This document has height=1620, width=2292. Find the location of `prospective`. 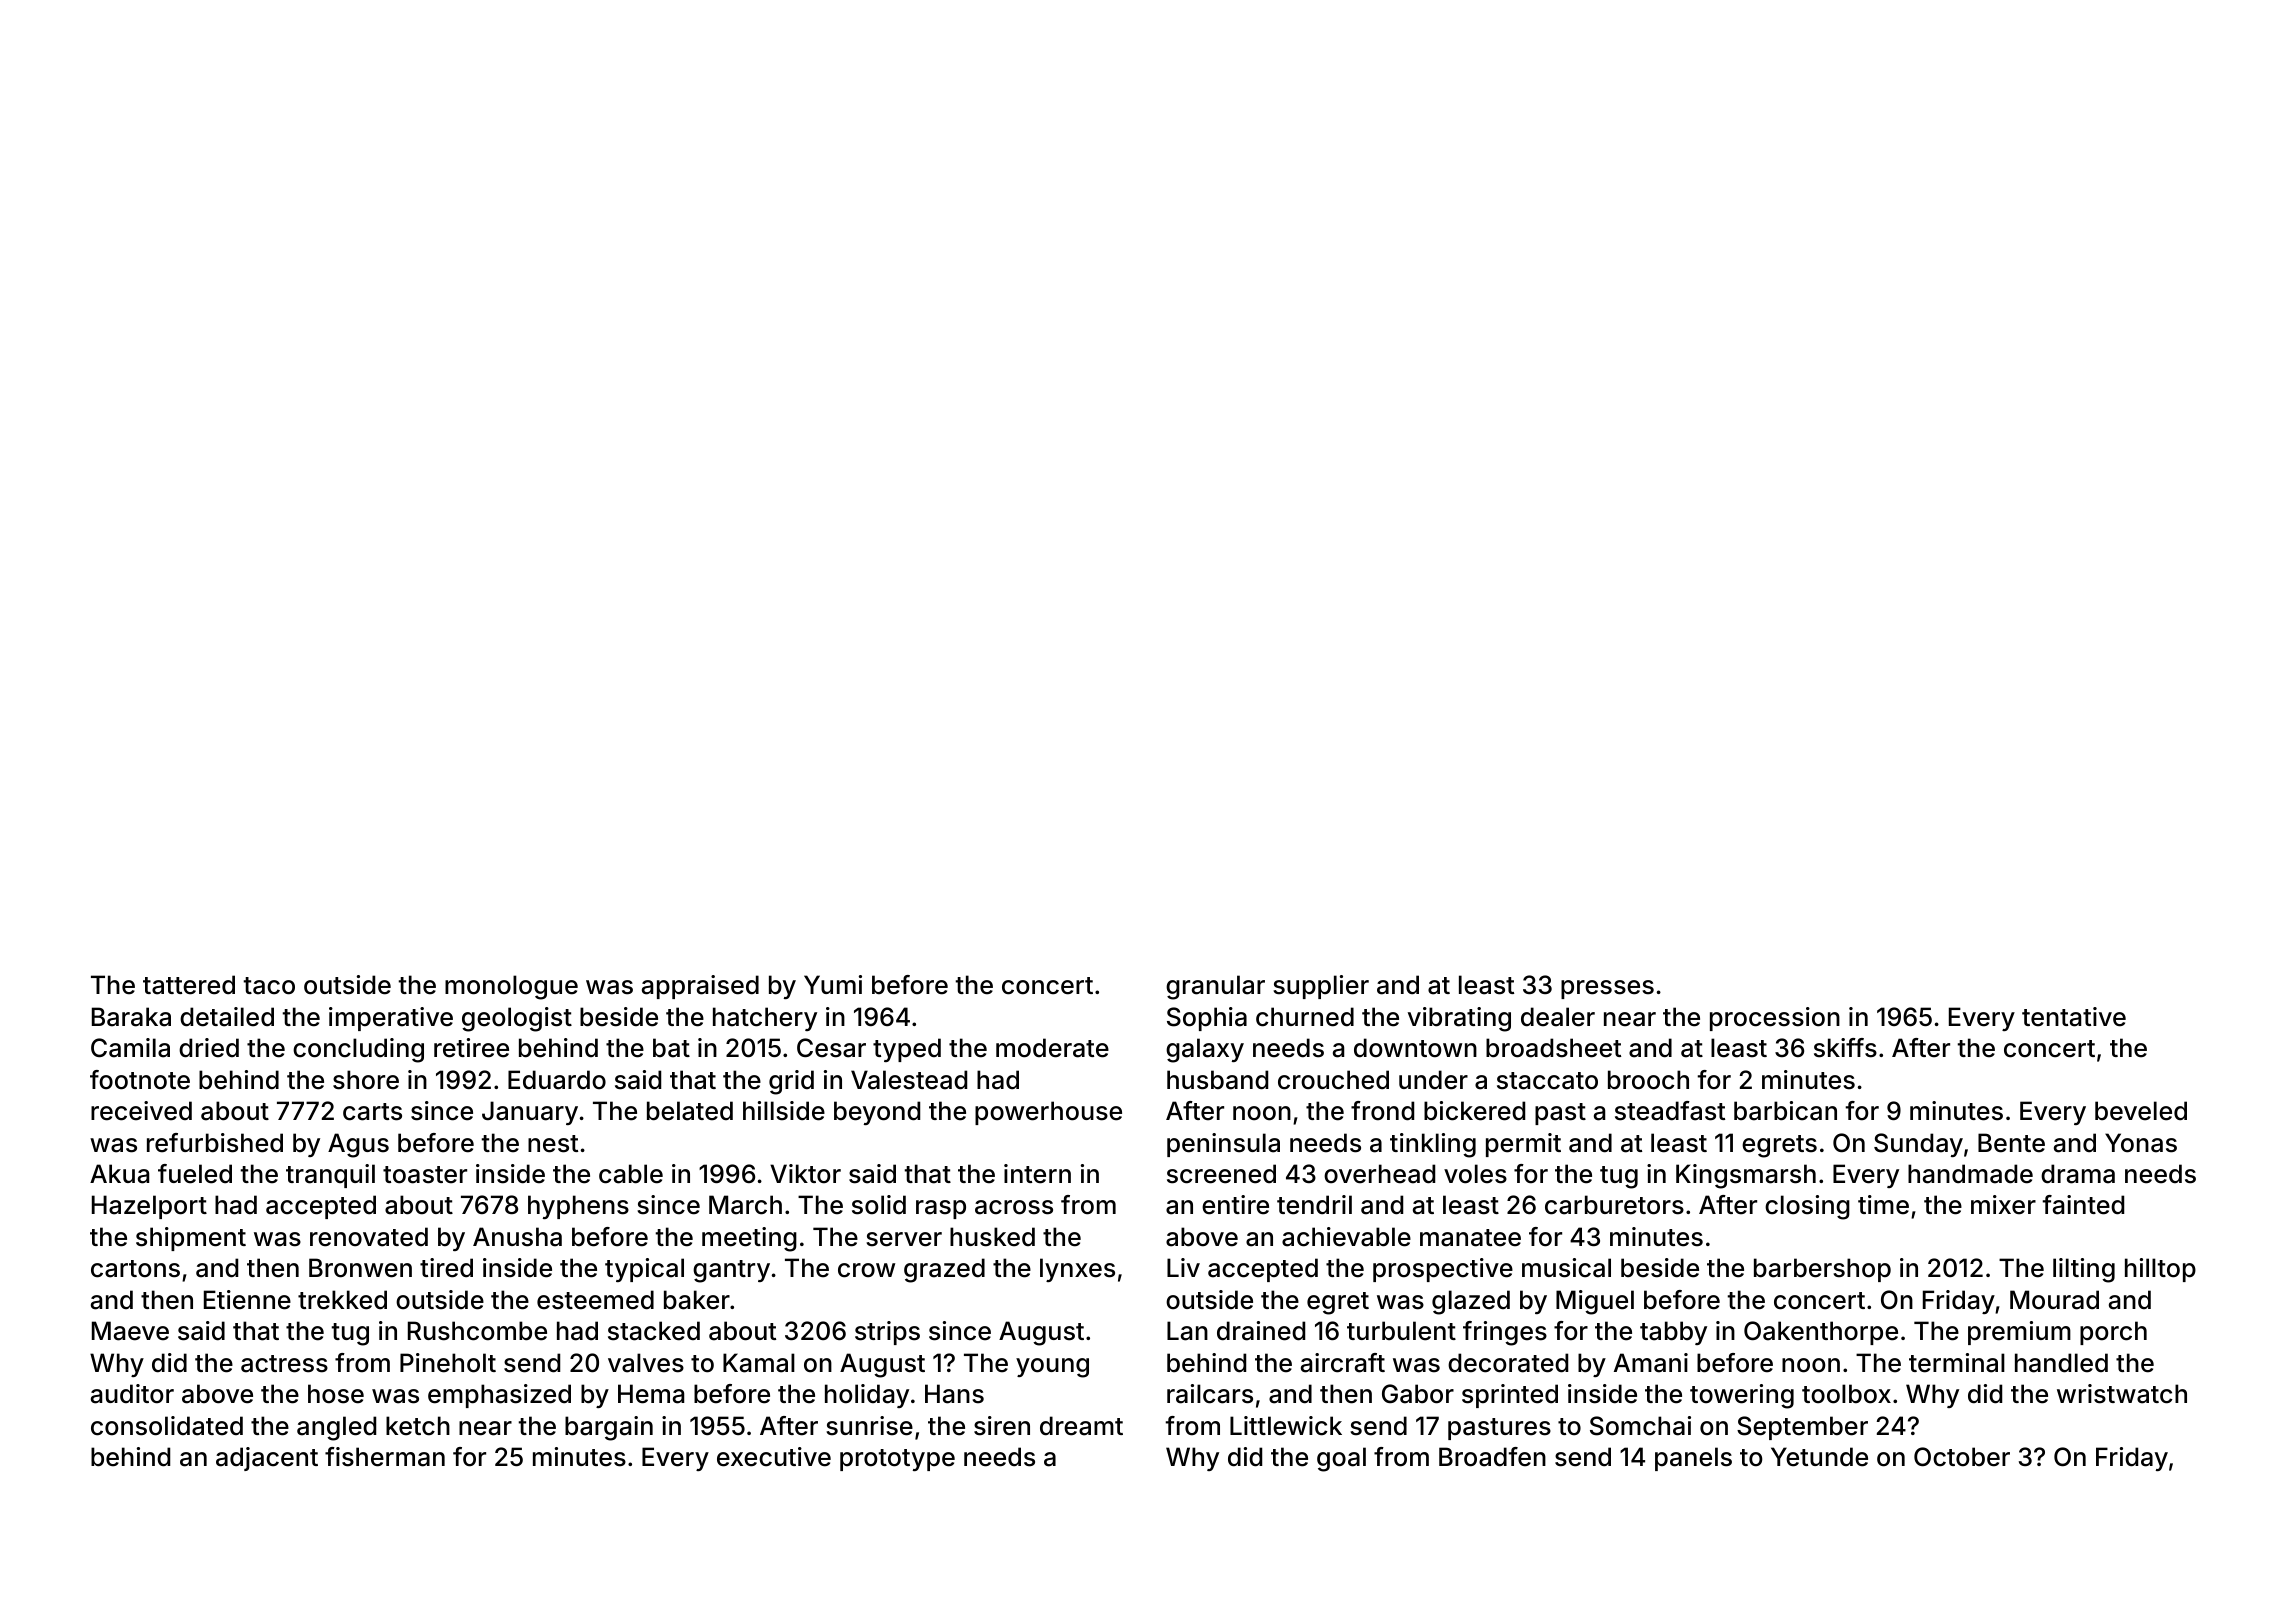

prospective is located at coordinates (1443, 1270).
